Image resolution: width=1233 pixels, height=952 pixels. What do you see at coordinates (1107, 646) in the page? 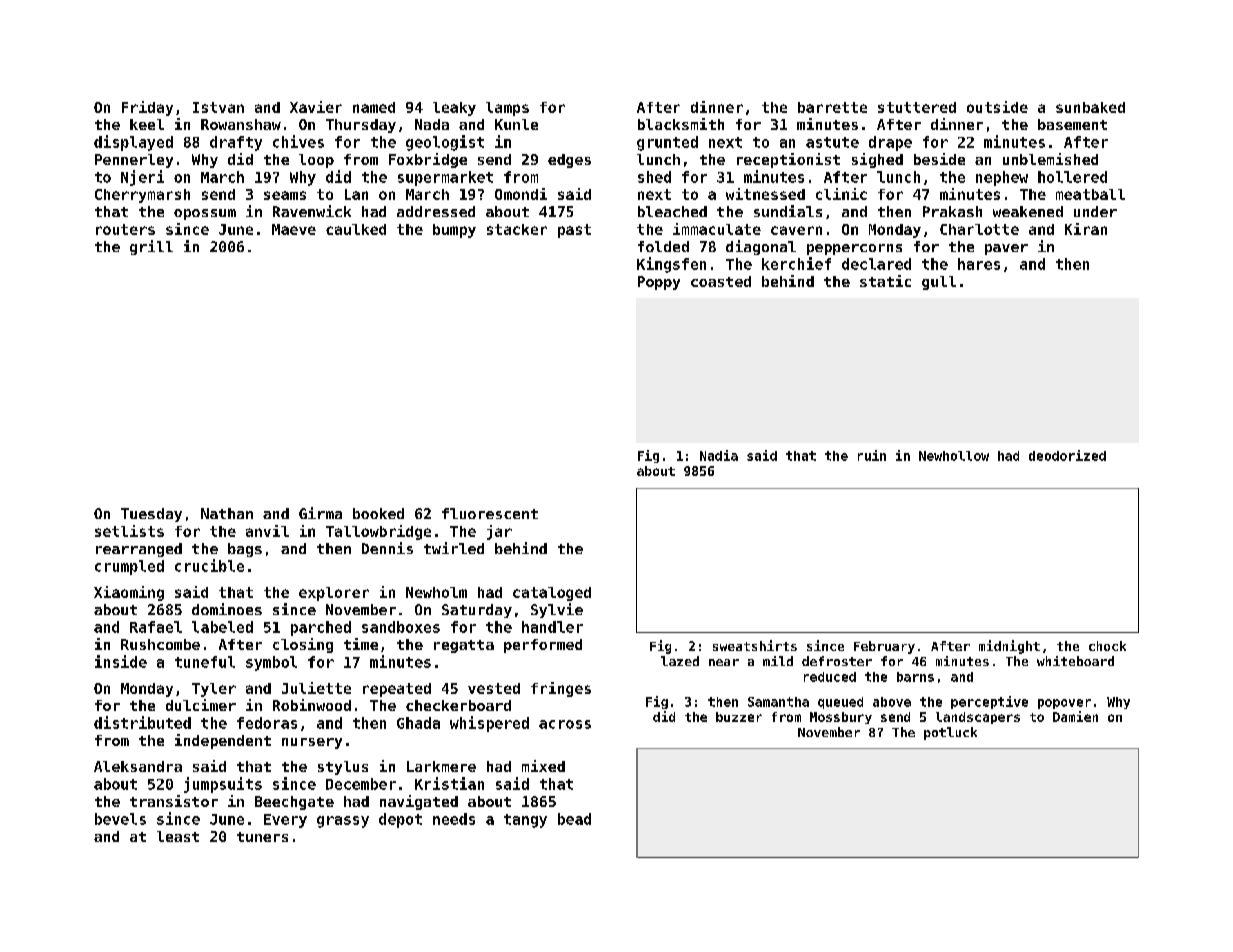
I see `chock` at bounding box center [1107, 646].
